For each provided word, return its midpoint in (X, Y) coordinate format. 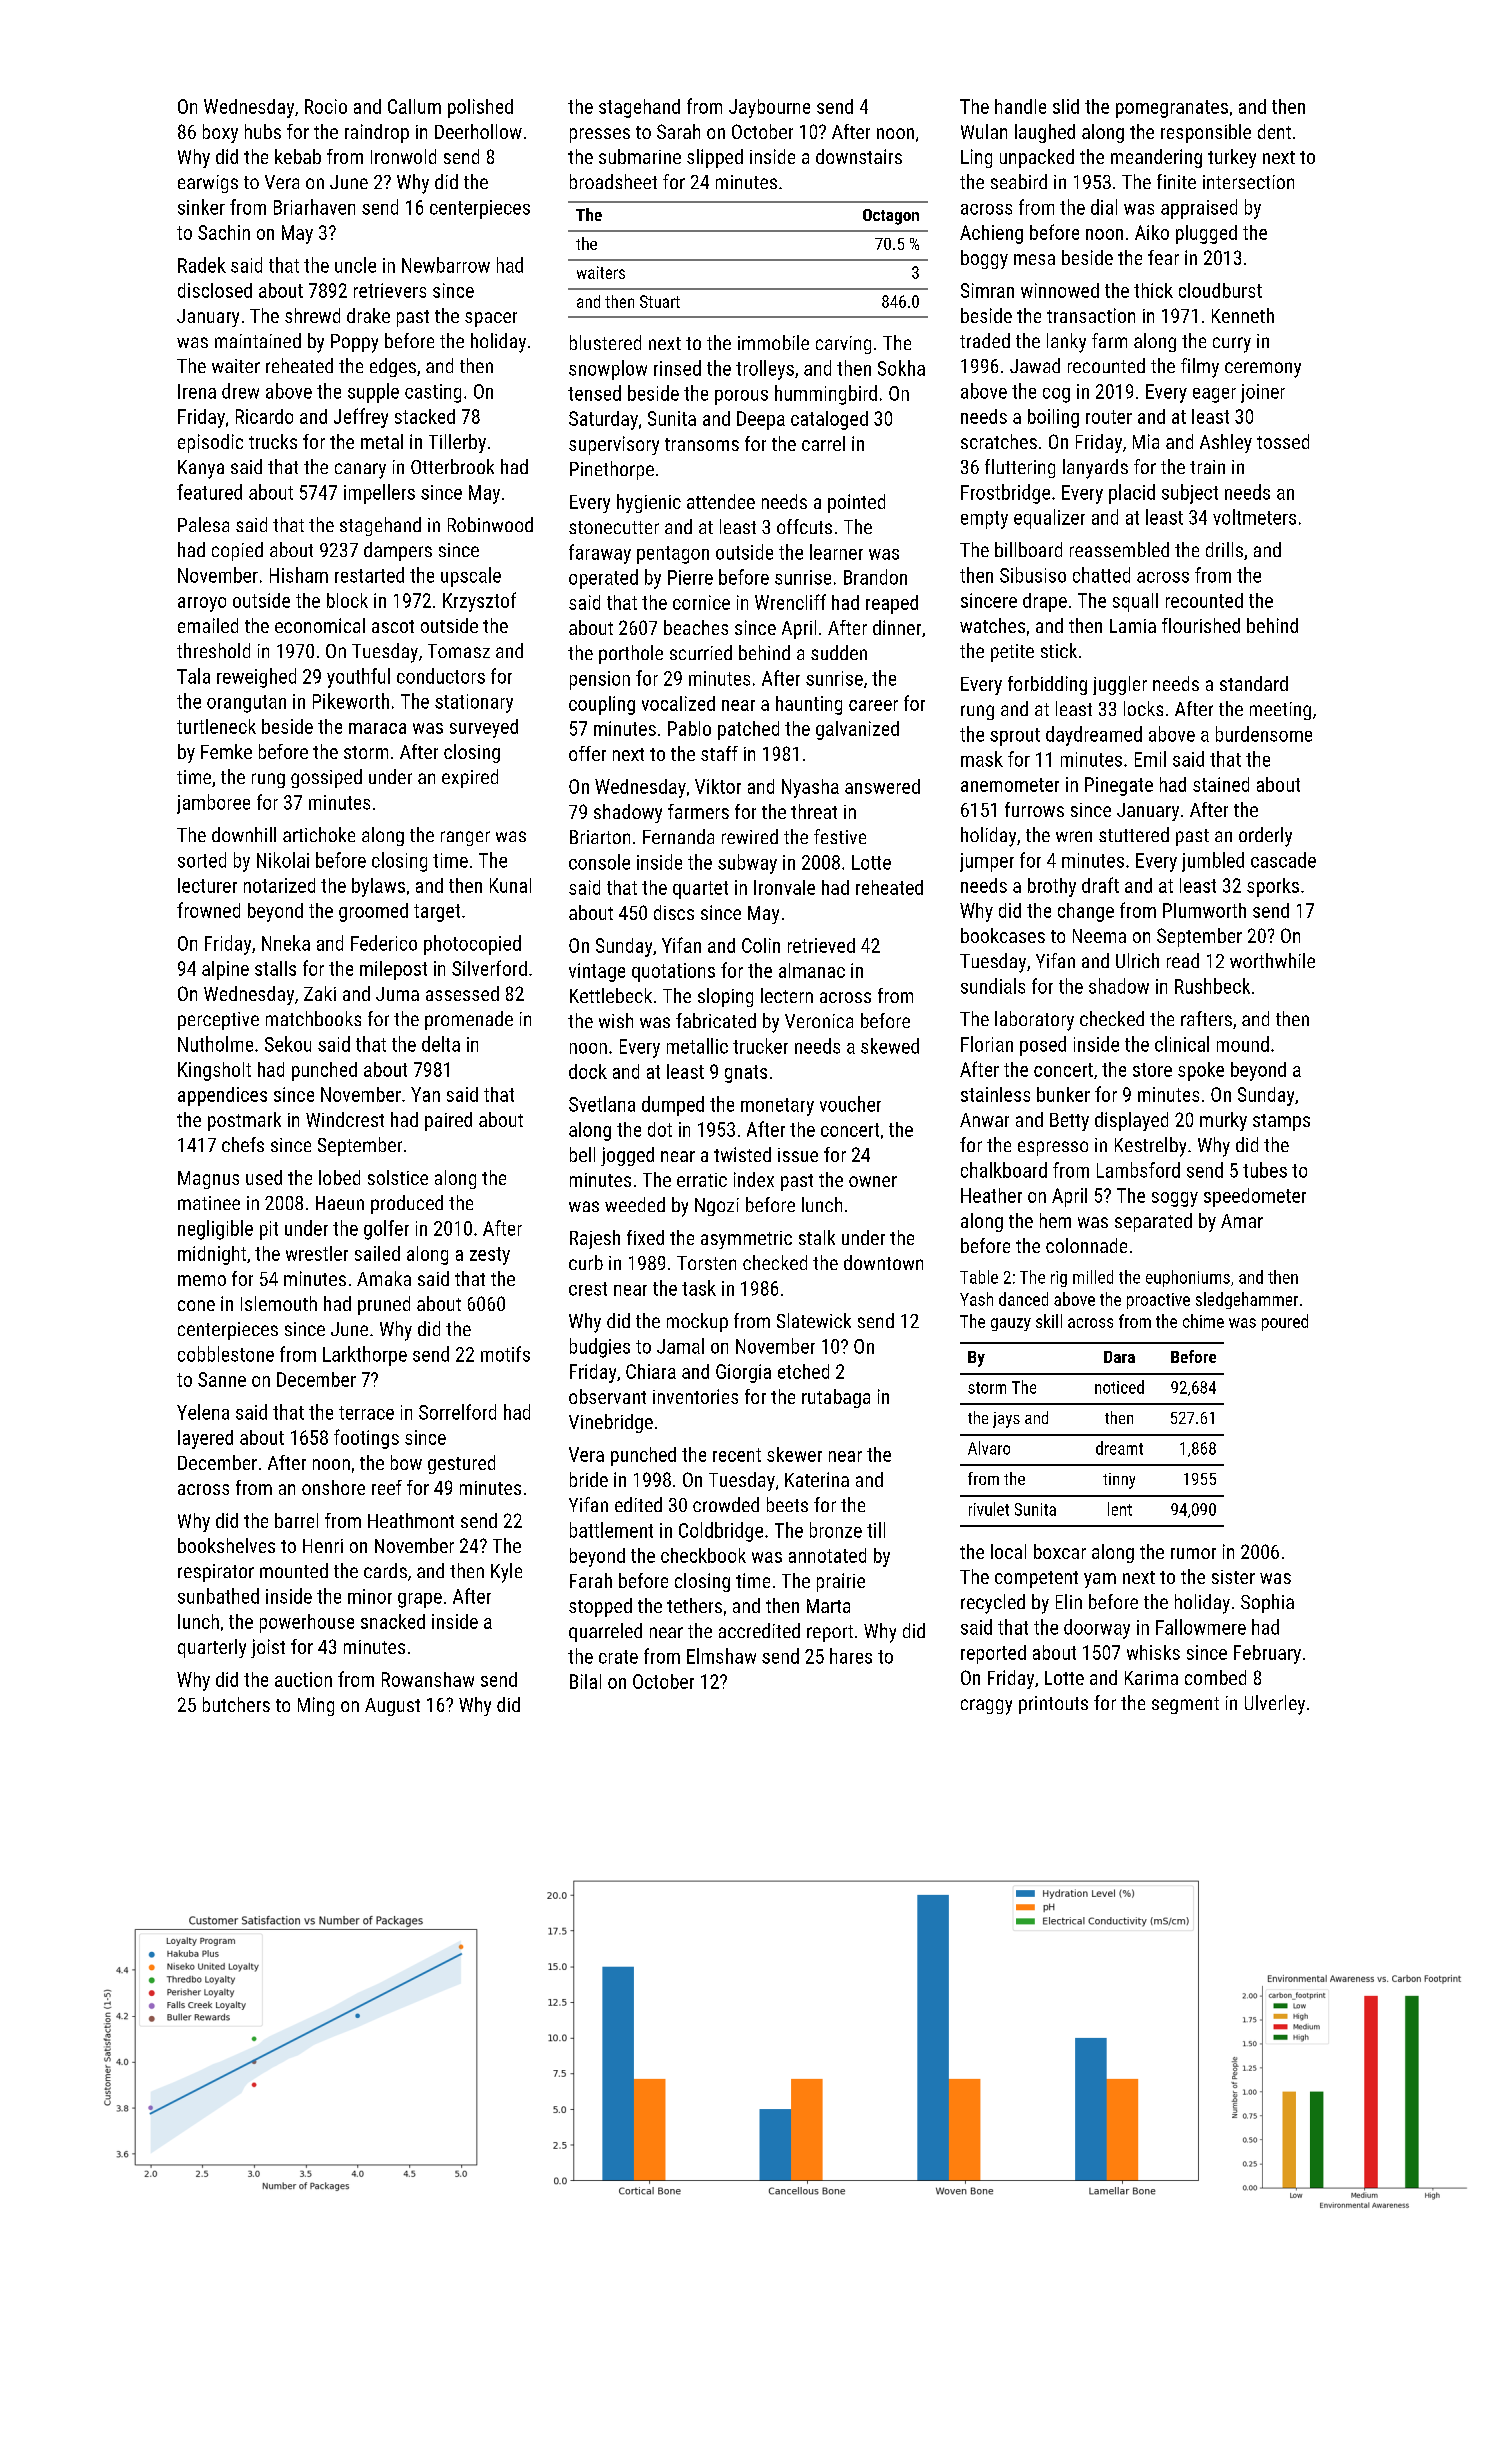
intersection (1248, 182)
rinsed (677, 368)
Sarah (678, 131)
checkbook (703, 1555)
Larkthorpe (365, 1356)
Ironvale (784, 887)
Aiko (1152, 232)
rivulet (989, 1509)
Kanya (201, 469)
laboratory (1034, 1021)
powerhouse (307, 1623)
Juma (397, 994)
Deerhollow (478, 131)
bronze (836, 1530)
